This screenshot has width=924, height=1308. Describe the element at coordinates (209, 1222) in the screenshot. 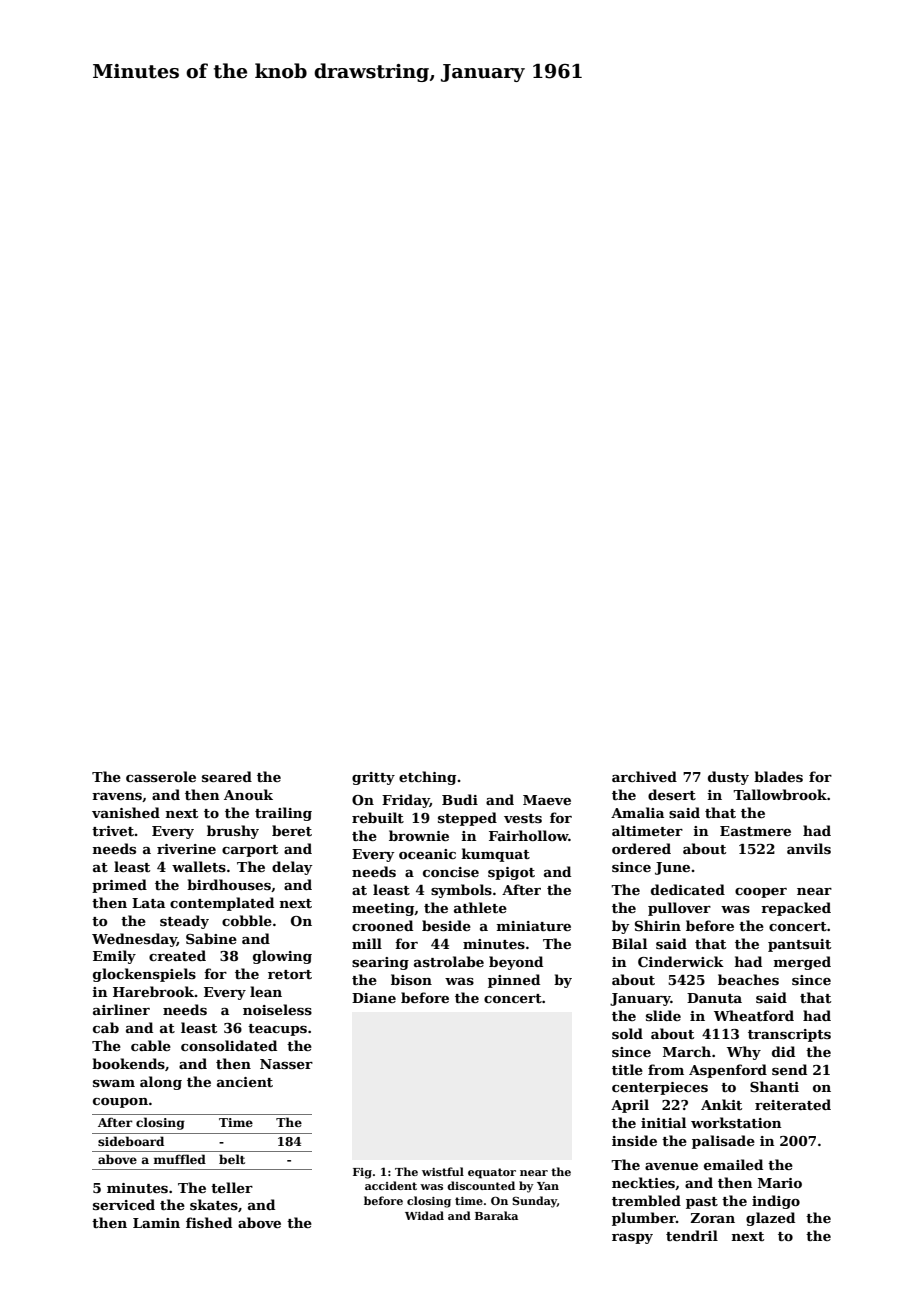

I see `fished` at that location.
